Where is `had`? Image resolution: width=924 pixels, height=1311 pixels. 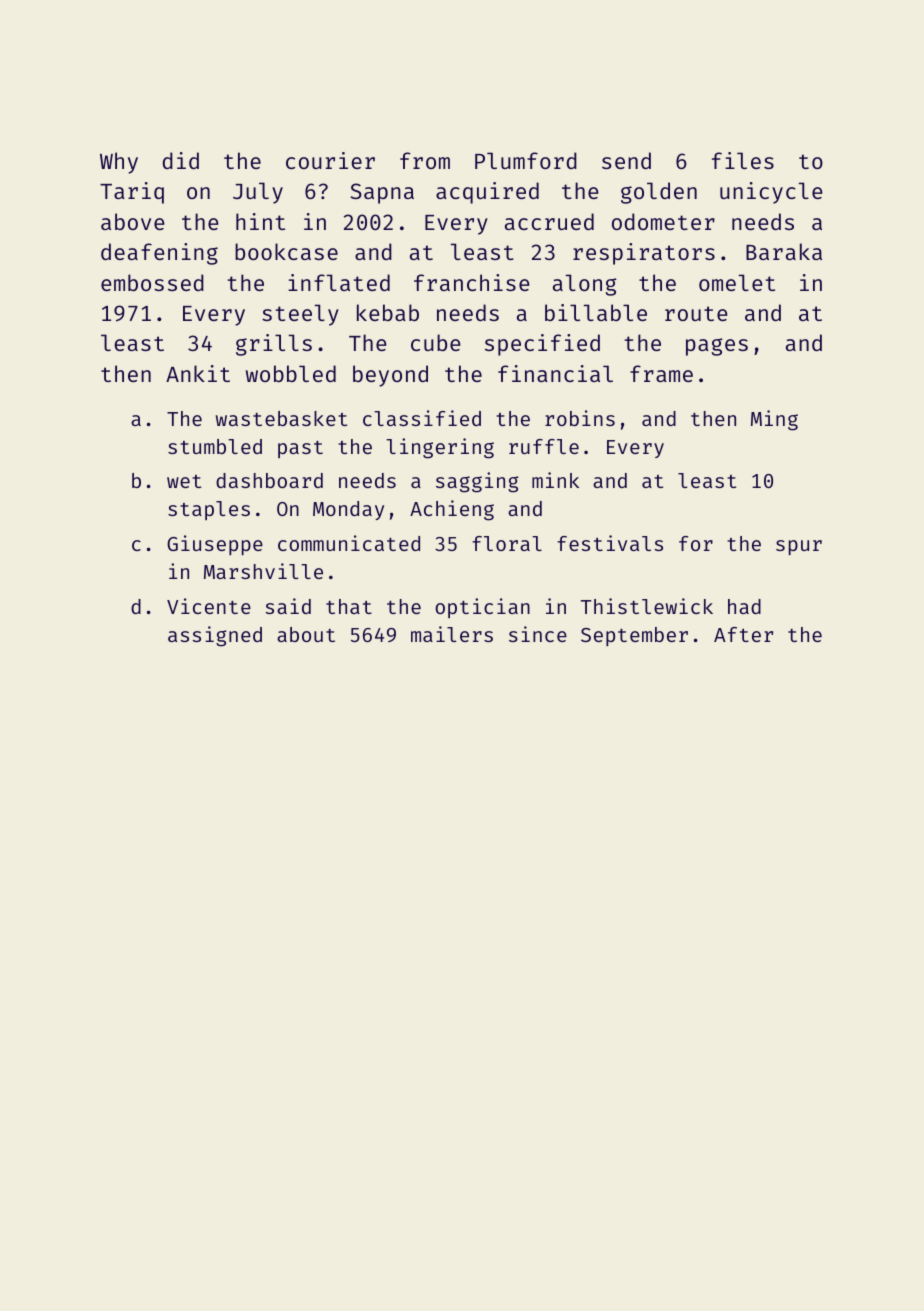 had is located at coordinates (744, 606).
